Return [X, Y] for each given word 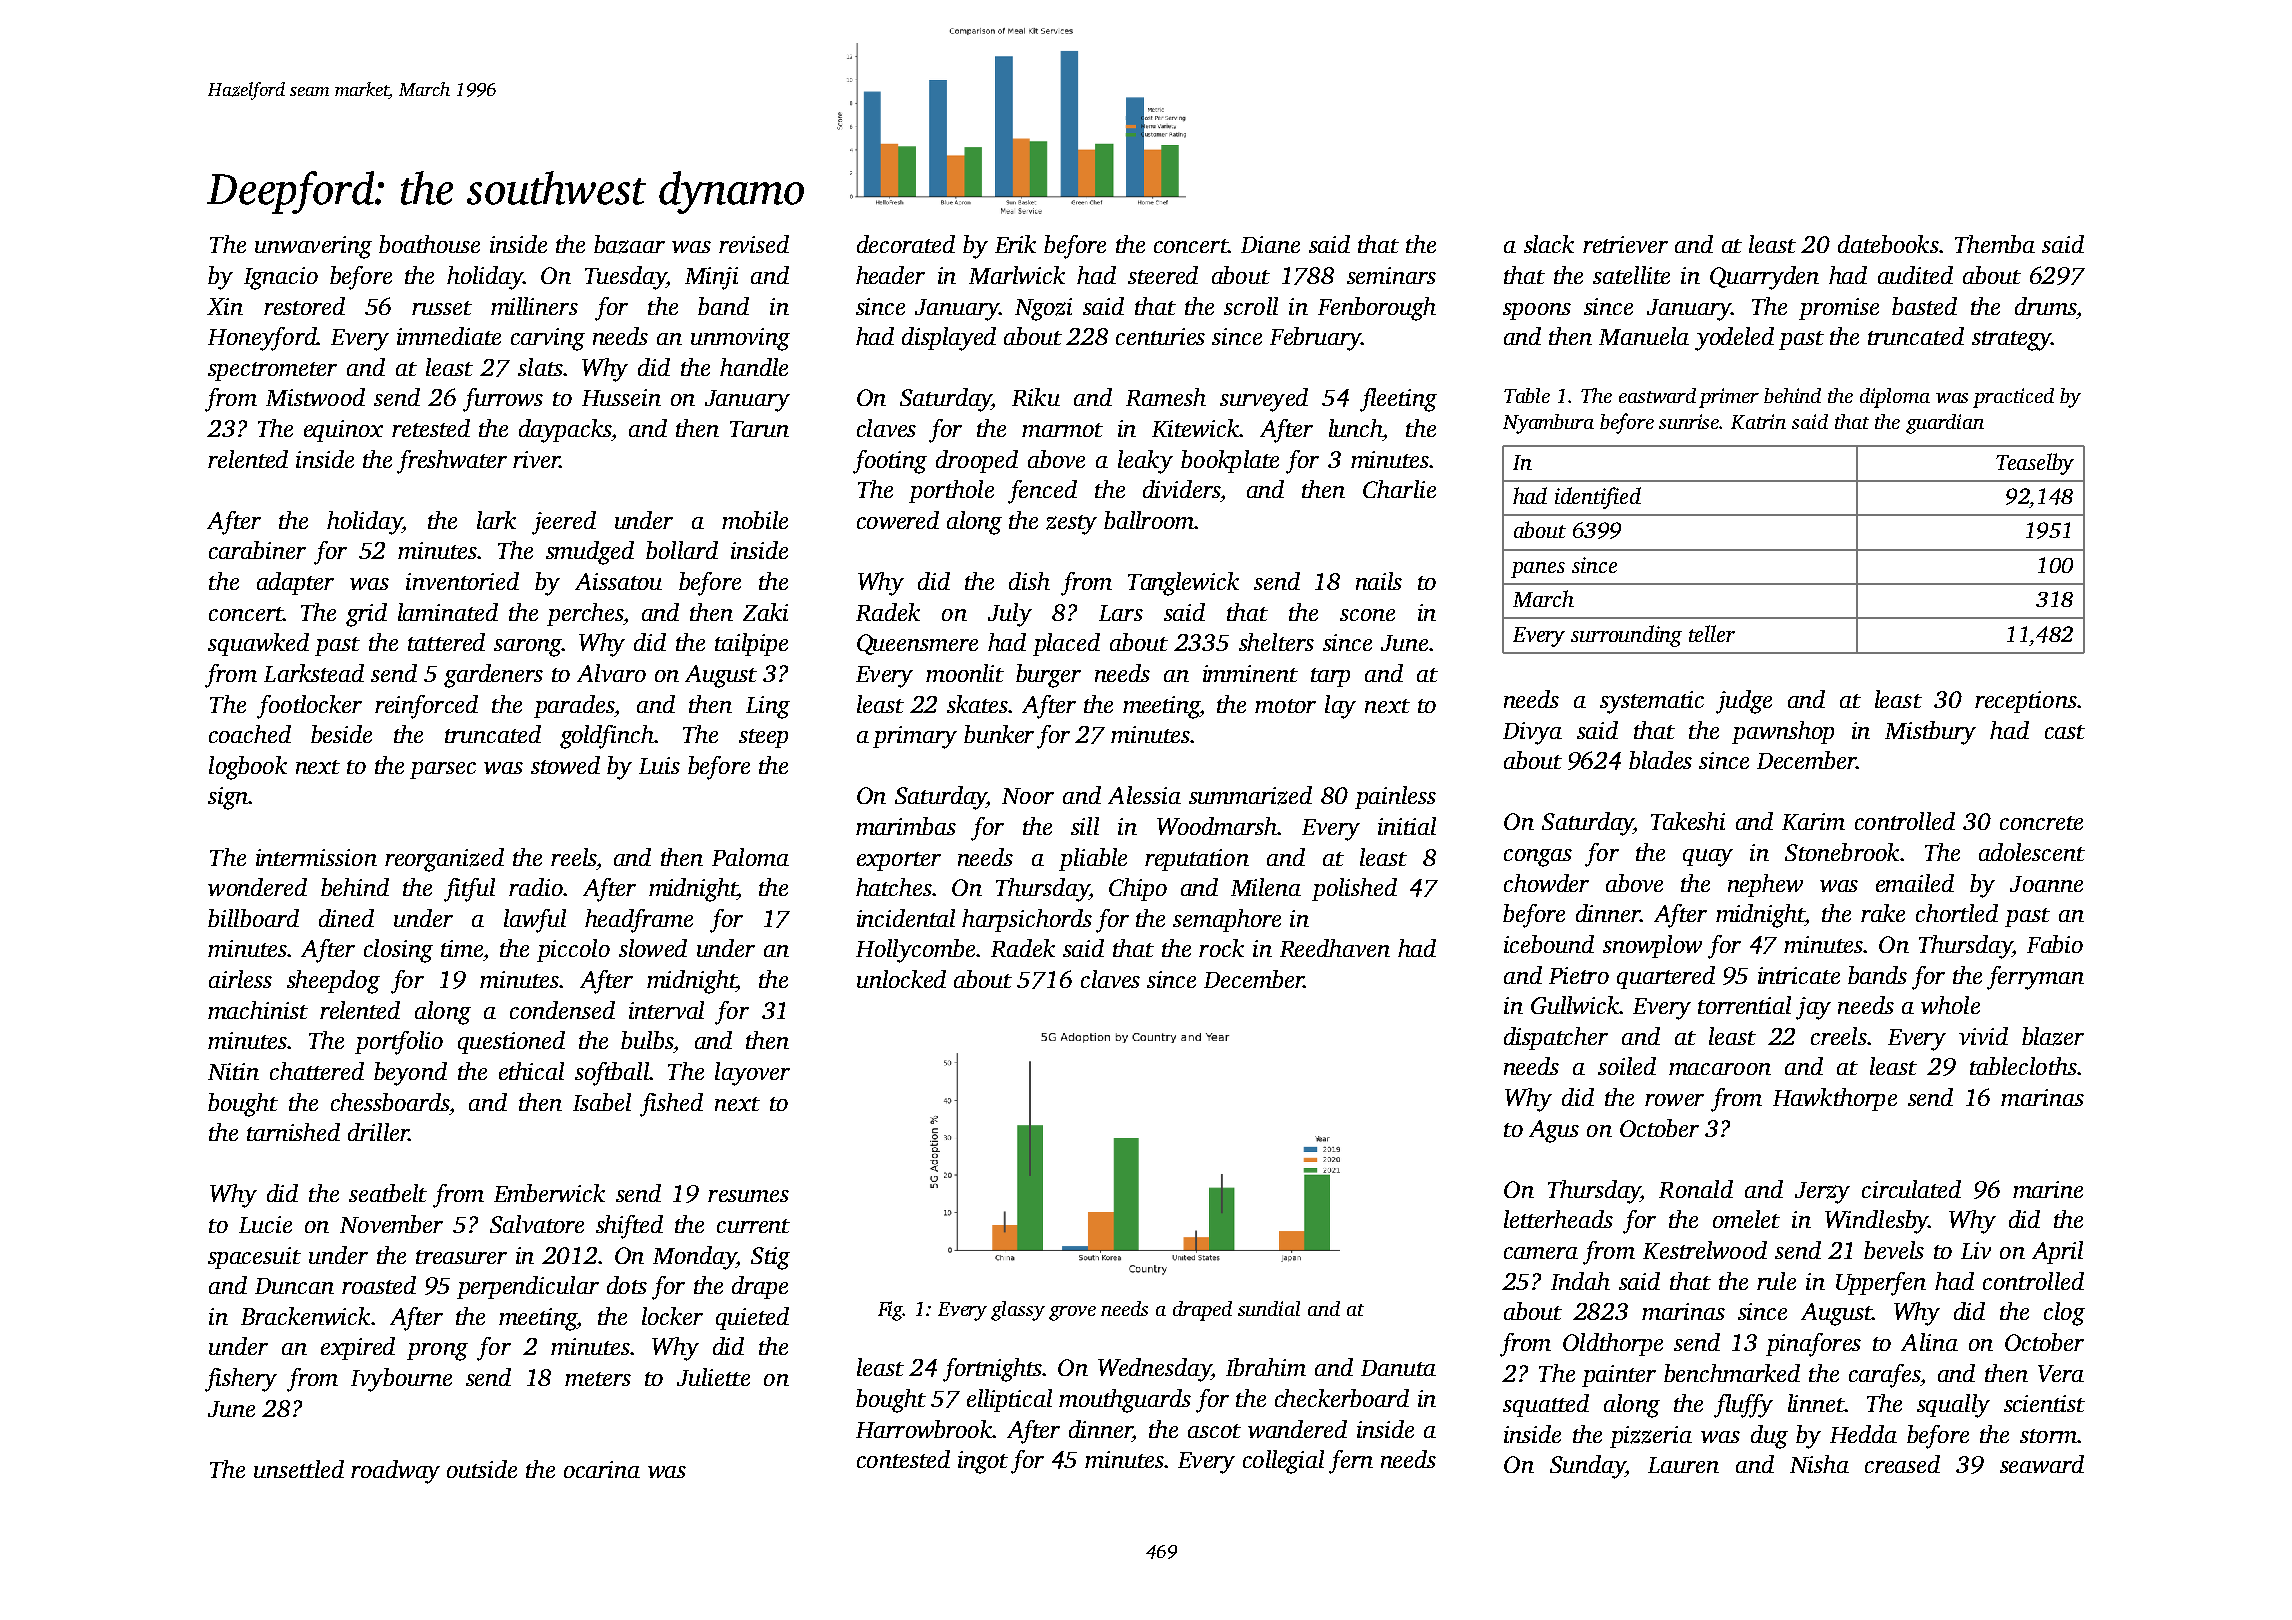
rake [1883, 913]
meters [598, 1379]
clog [2064, 1314]
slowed [653, 948]
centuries [1160, 336]
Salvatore [537, 1224]
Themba [1995, 244]
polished [1354, 889]
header [890, 275]
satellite [1631, 275]
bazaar [629, 244]
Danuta [1398, 1368]
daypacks [565, 431]
